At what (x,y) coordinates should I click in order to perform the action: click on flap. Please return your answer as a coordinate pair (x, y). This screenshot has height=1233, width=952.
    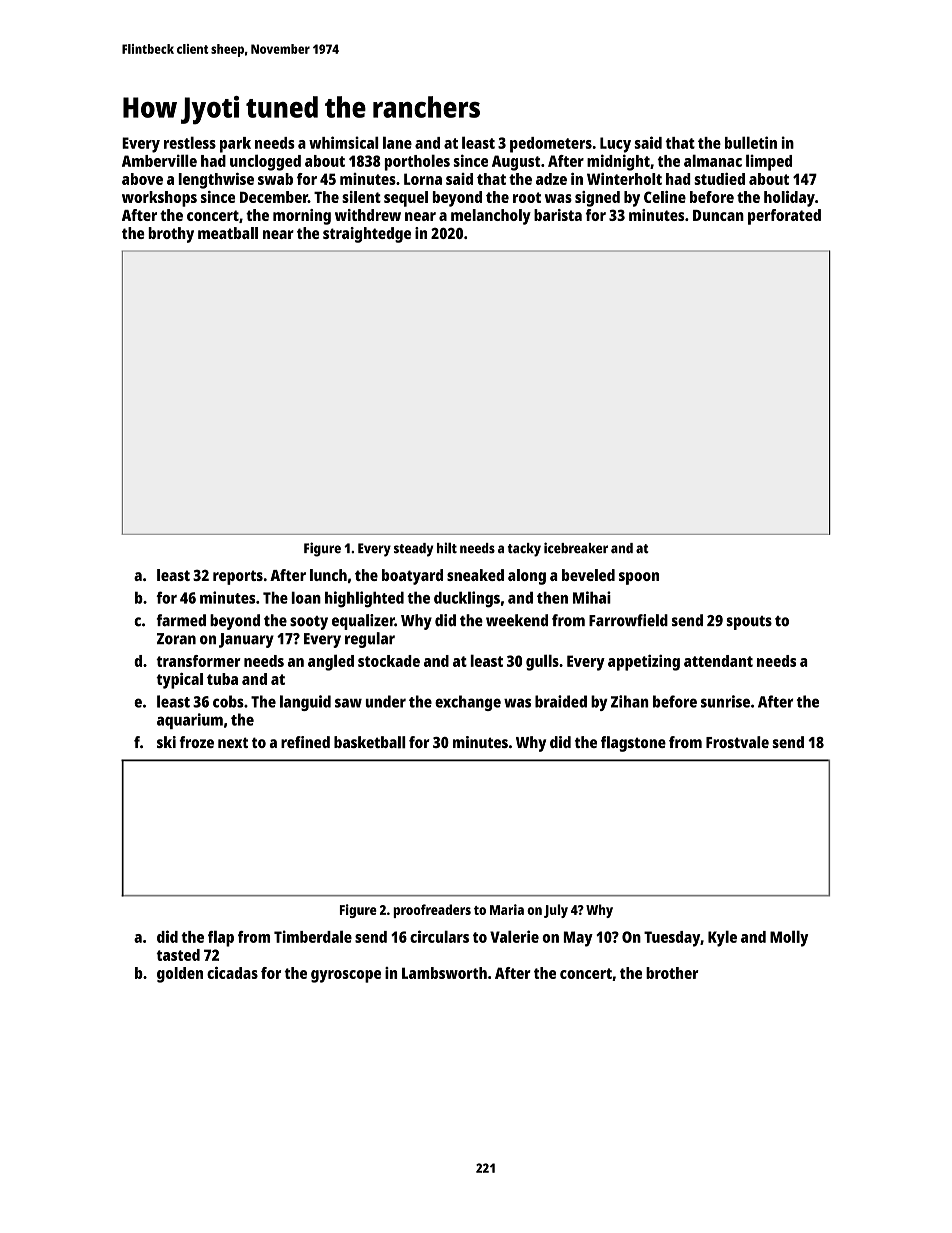
    Looking at the image, I should click on (221, 938).
